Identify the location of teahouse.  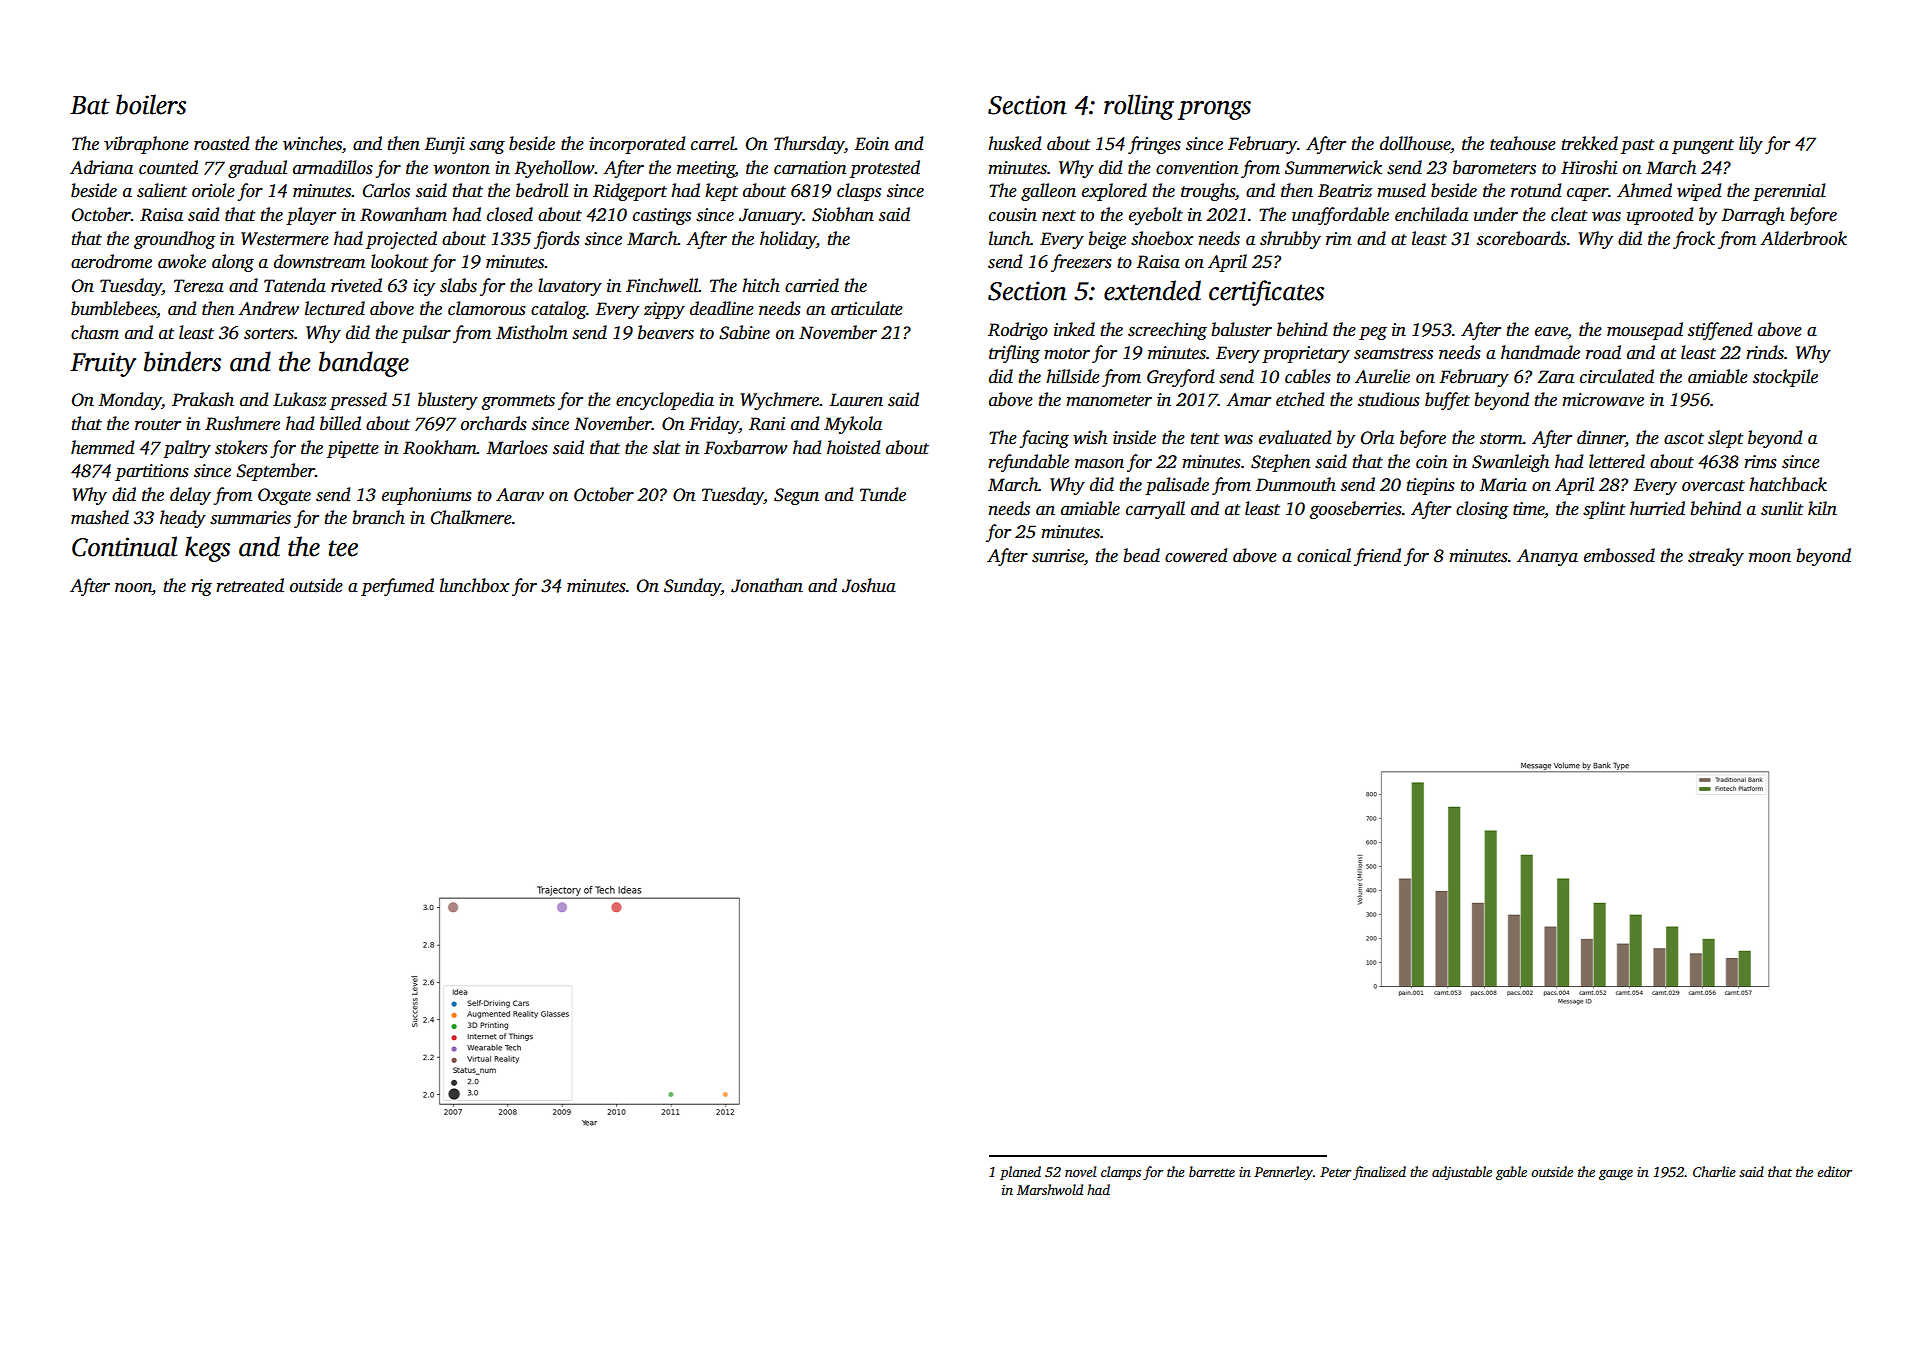
(1523, 143).
